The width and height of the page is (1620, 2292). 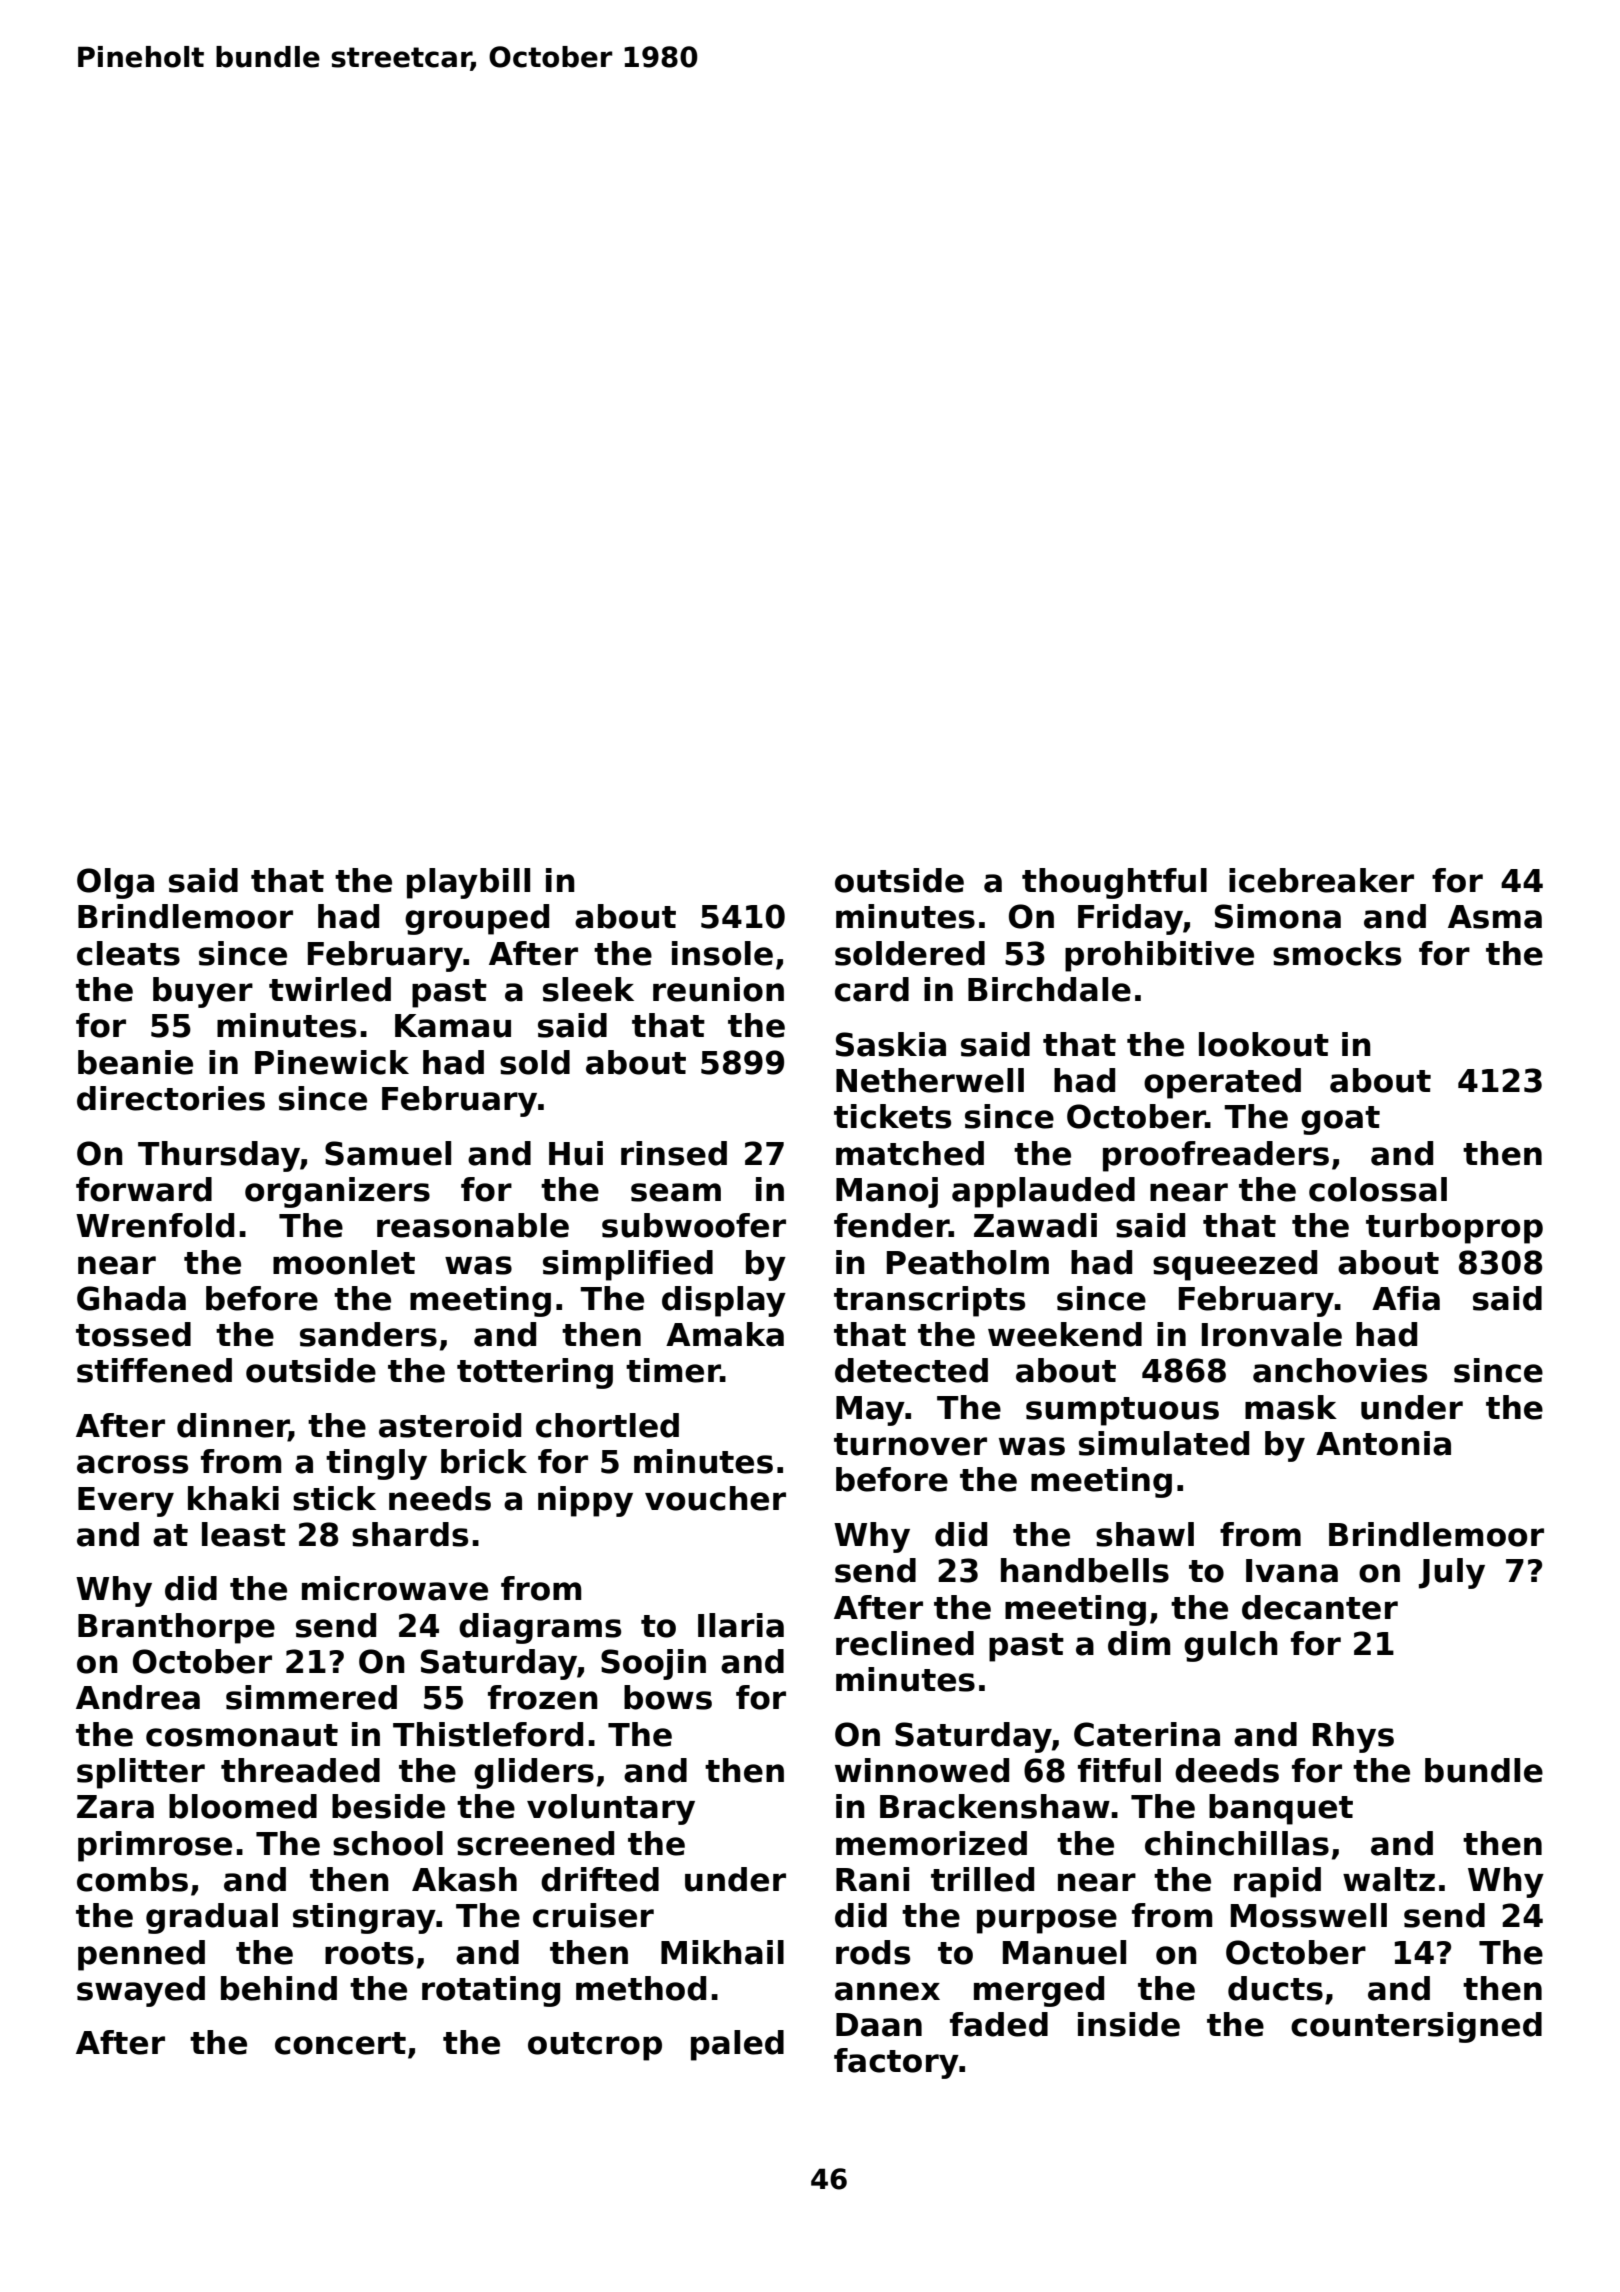 I want to click on Olga, so click(x=115, y=883).
